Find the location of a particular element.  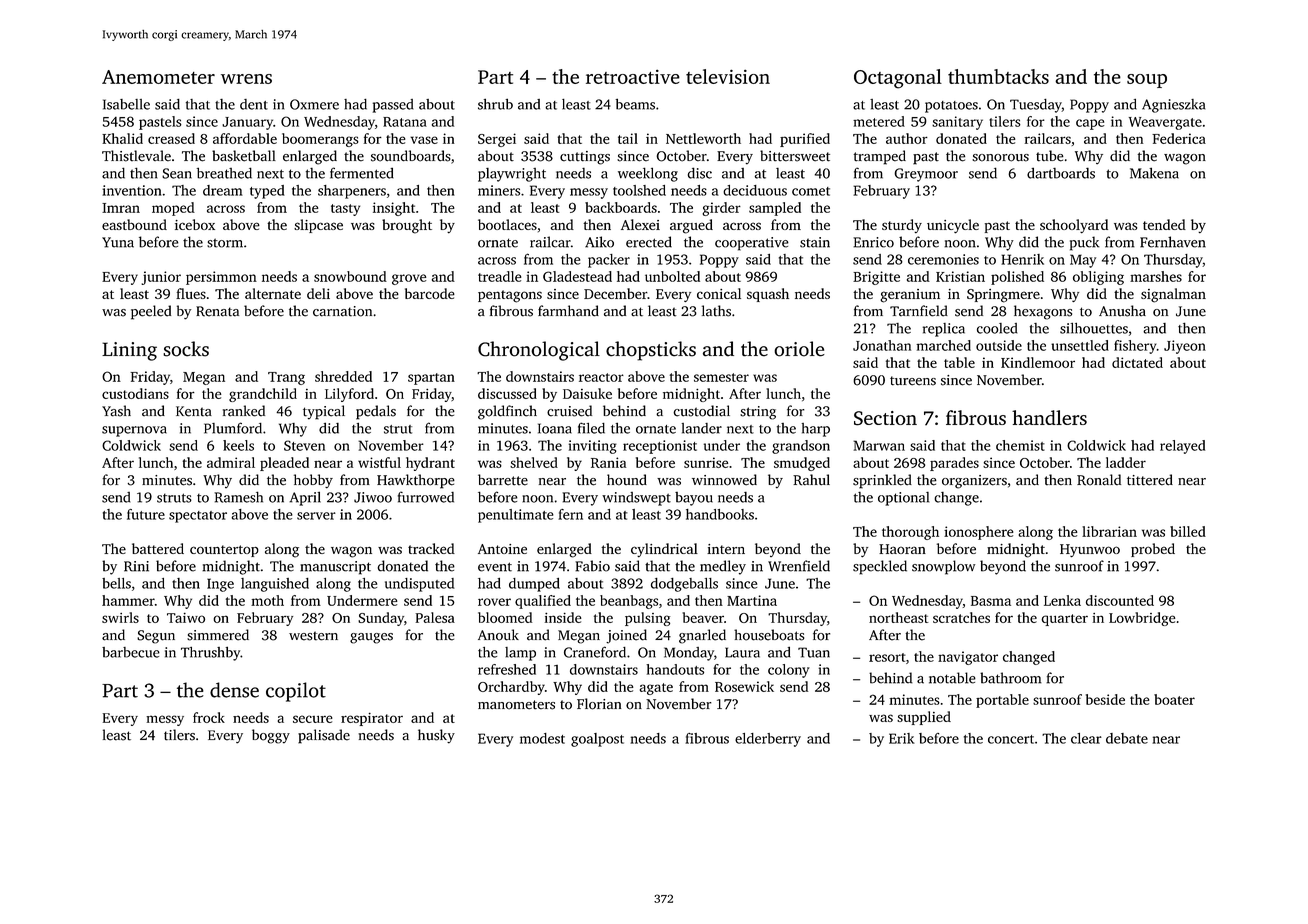

Federica is located at coordinates (1179, 138).
